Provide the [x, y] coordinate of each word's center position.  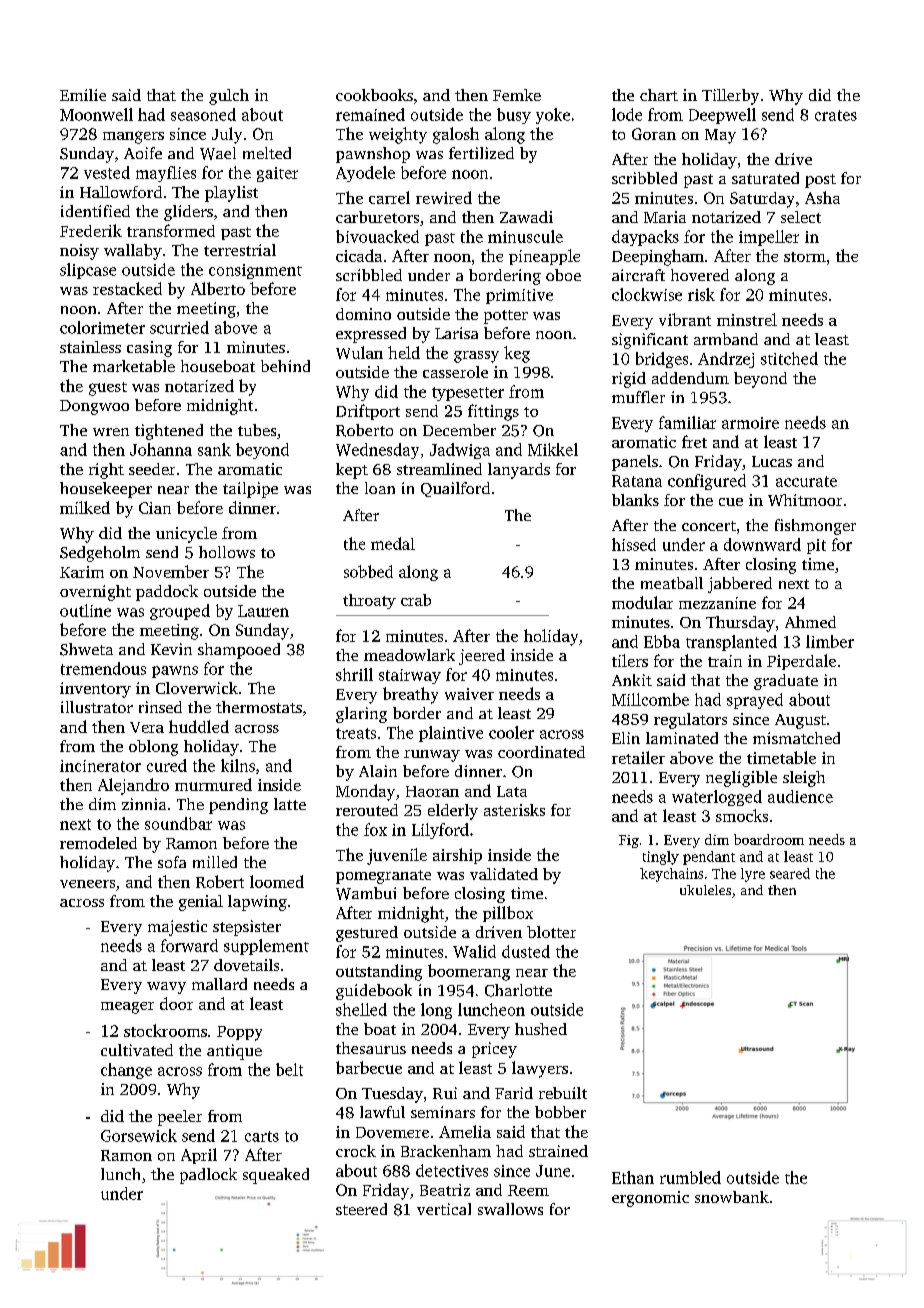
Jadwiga [460, 451]
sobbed [368, 571]
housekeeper [106, 490]
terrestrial [240, 250]
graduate [786, 682]
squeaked [276, 1176]
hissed [634, 544]
